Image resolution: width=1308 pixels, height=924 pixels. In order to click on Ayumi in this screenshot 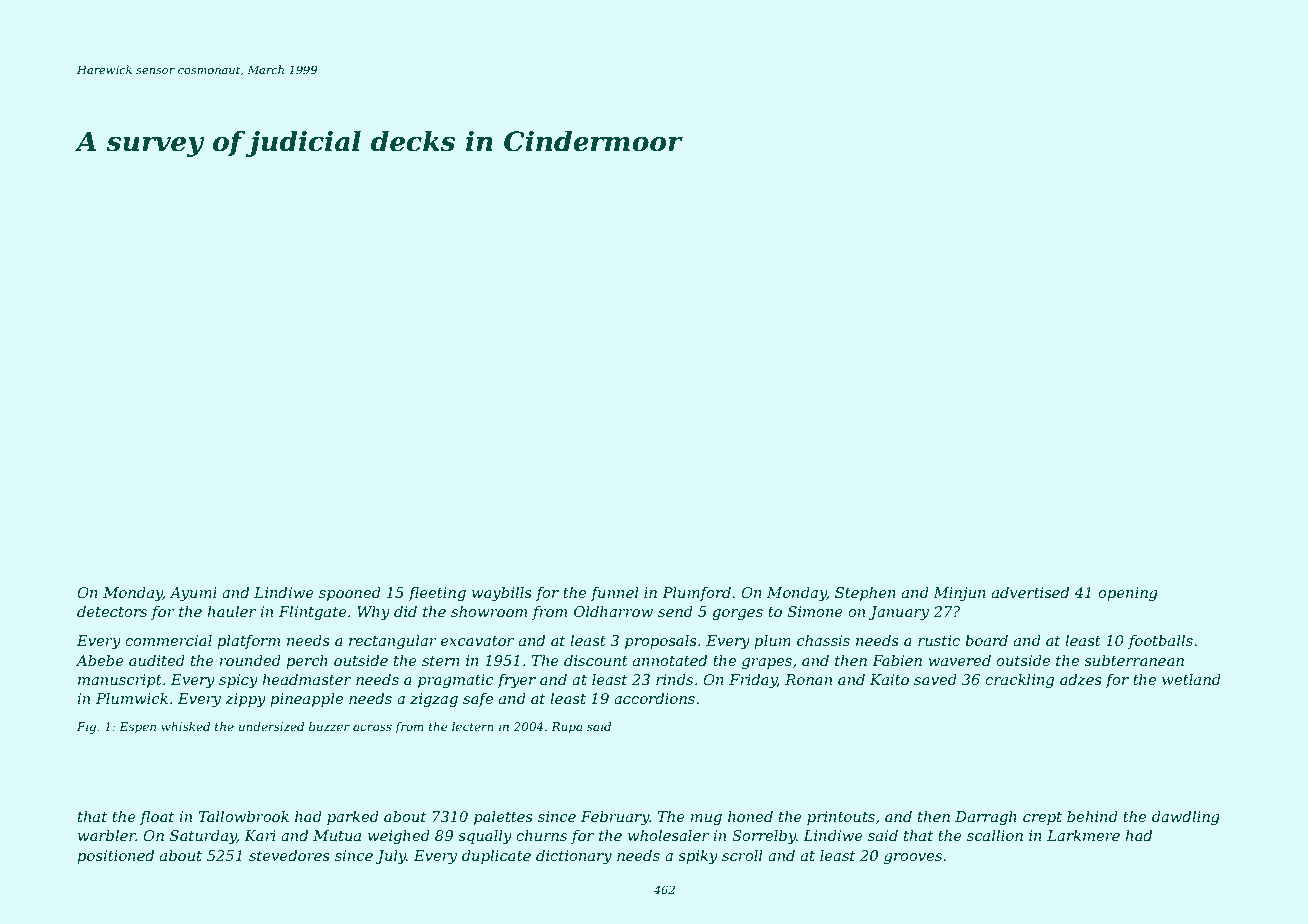, I will do `click(193, 594)`.
